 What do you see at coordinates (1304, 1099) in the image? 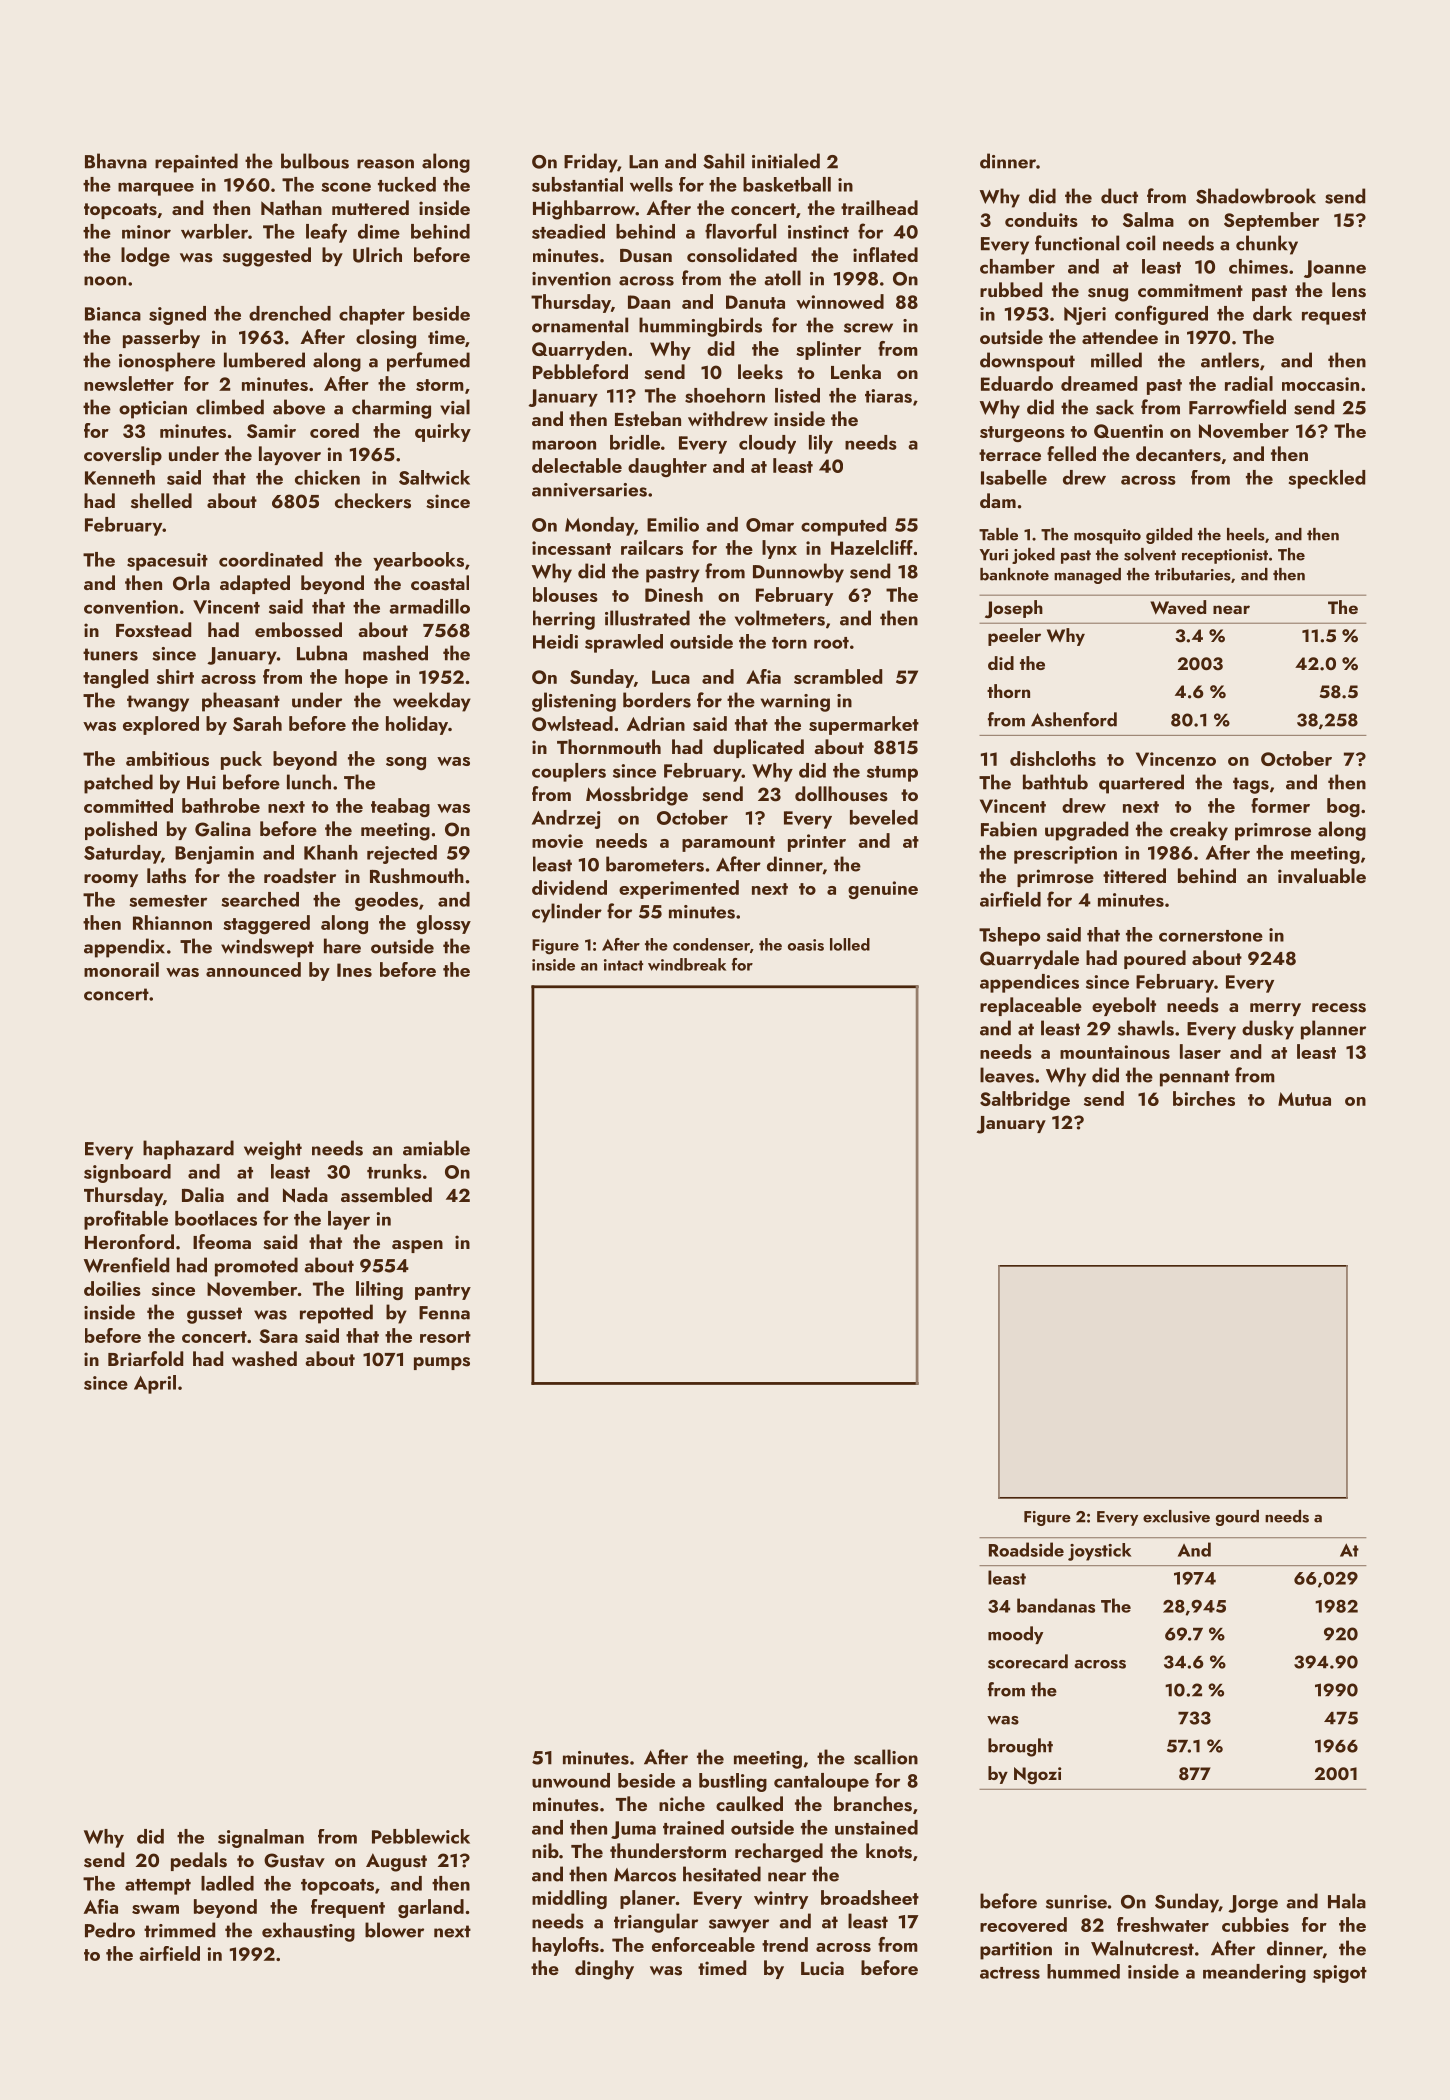
I see `Mutua` at bounding box center [1304, 1099].
